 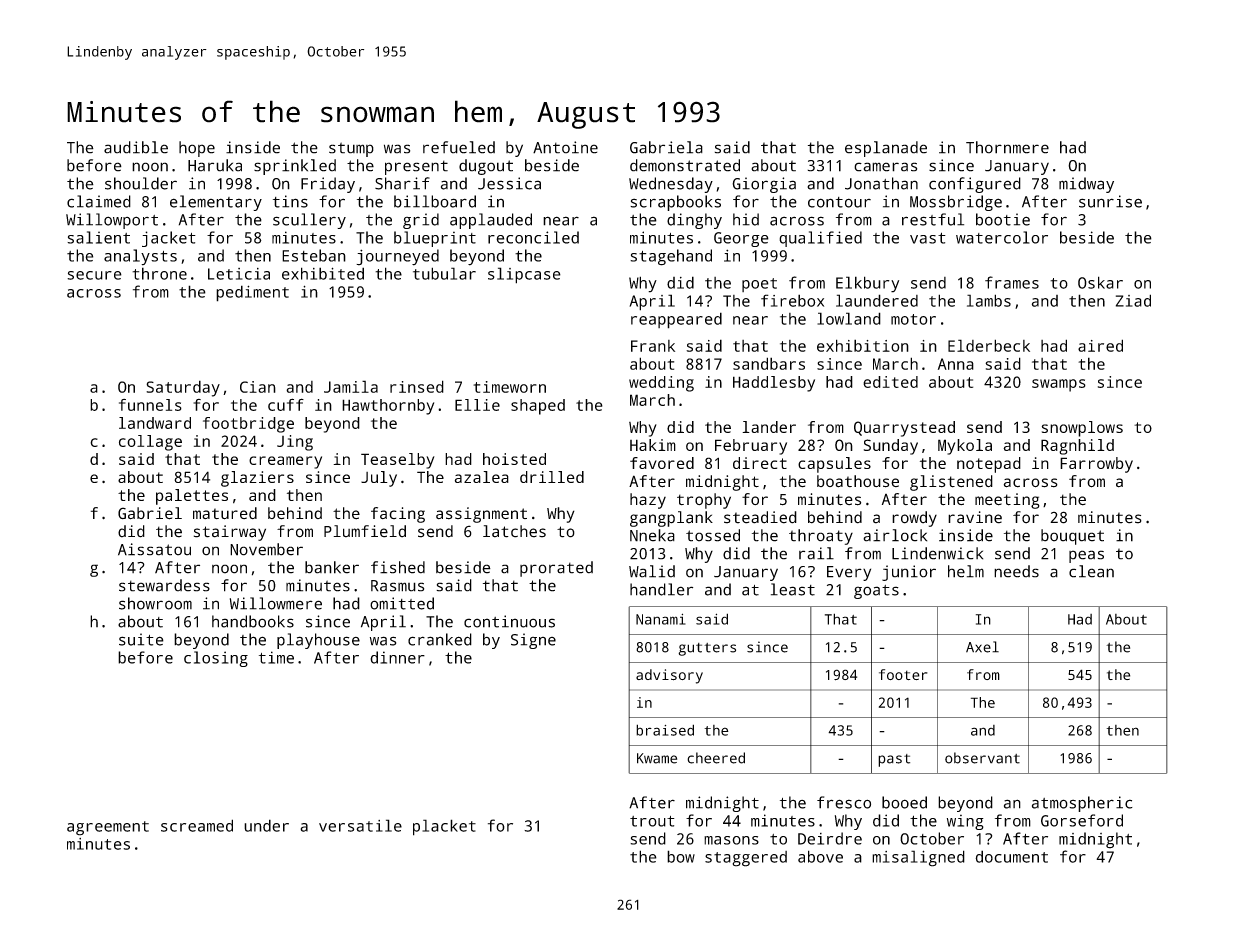 What do you see at coordinates (937, 553) in the document?
I see `Lindenwick` at bounding box center [937, 553].
